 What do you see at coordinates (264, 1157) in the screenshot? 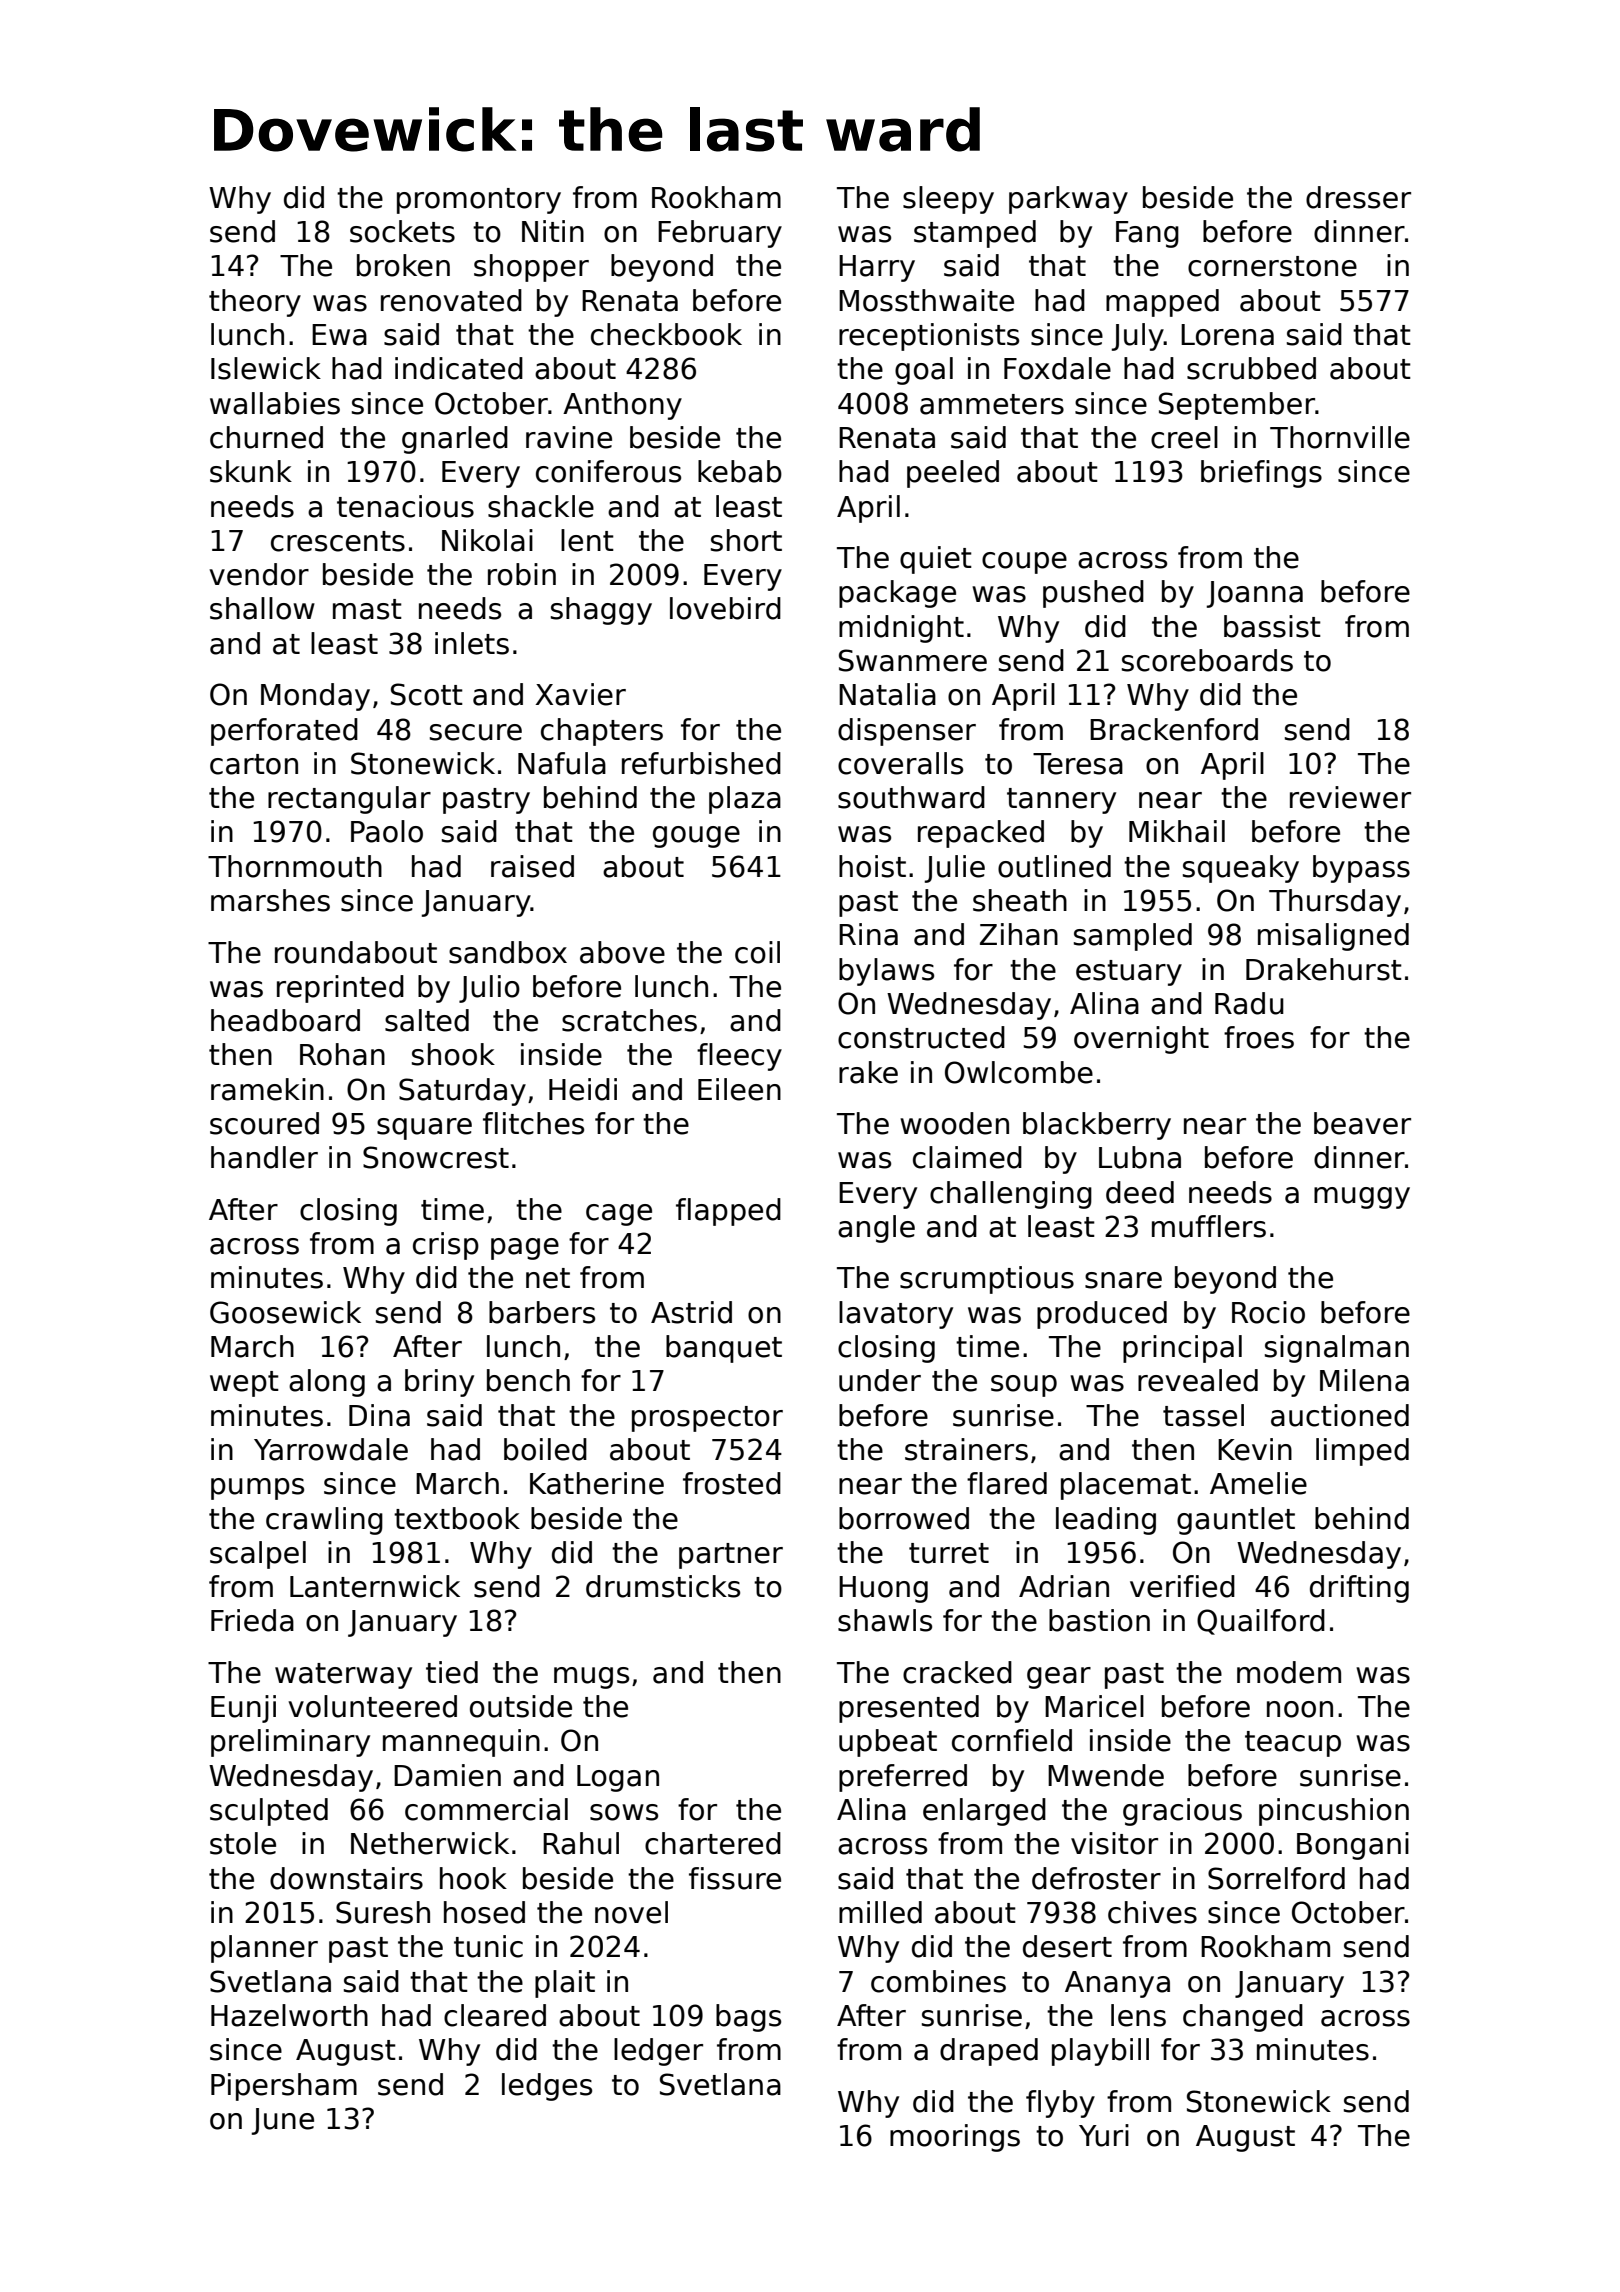
I see `handler` at bounding box center [264, 1157].
